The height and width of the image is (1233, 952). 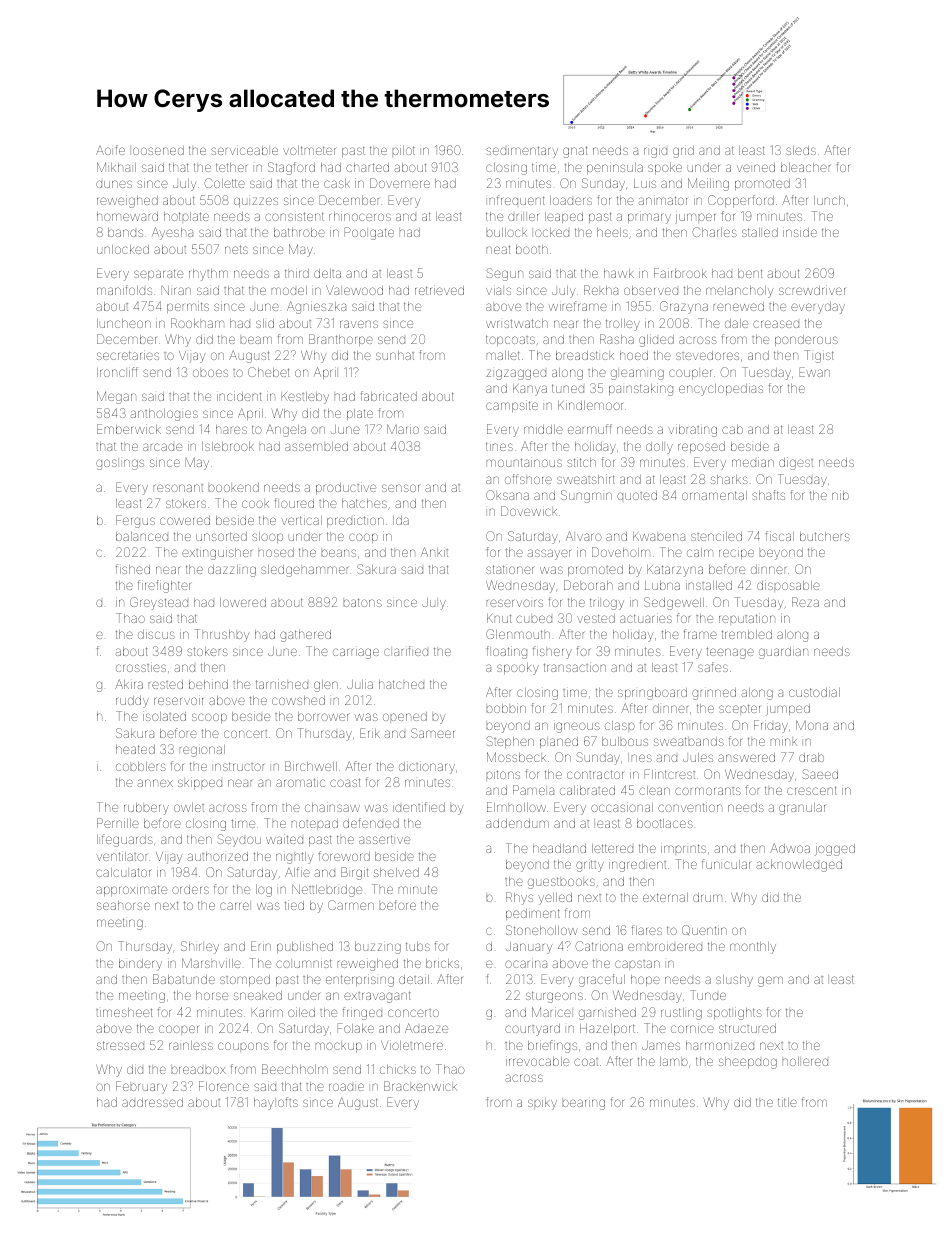 What do you see at coordinates (363, 602) in the image?
I see `batons` at bounding box center [363, 602].
